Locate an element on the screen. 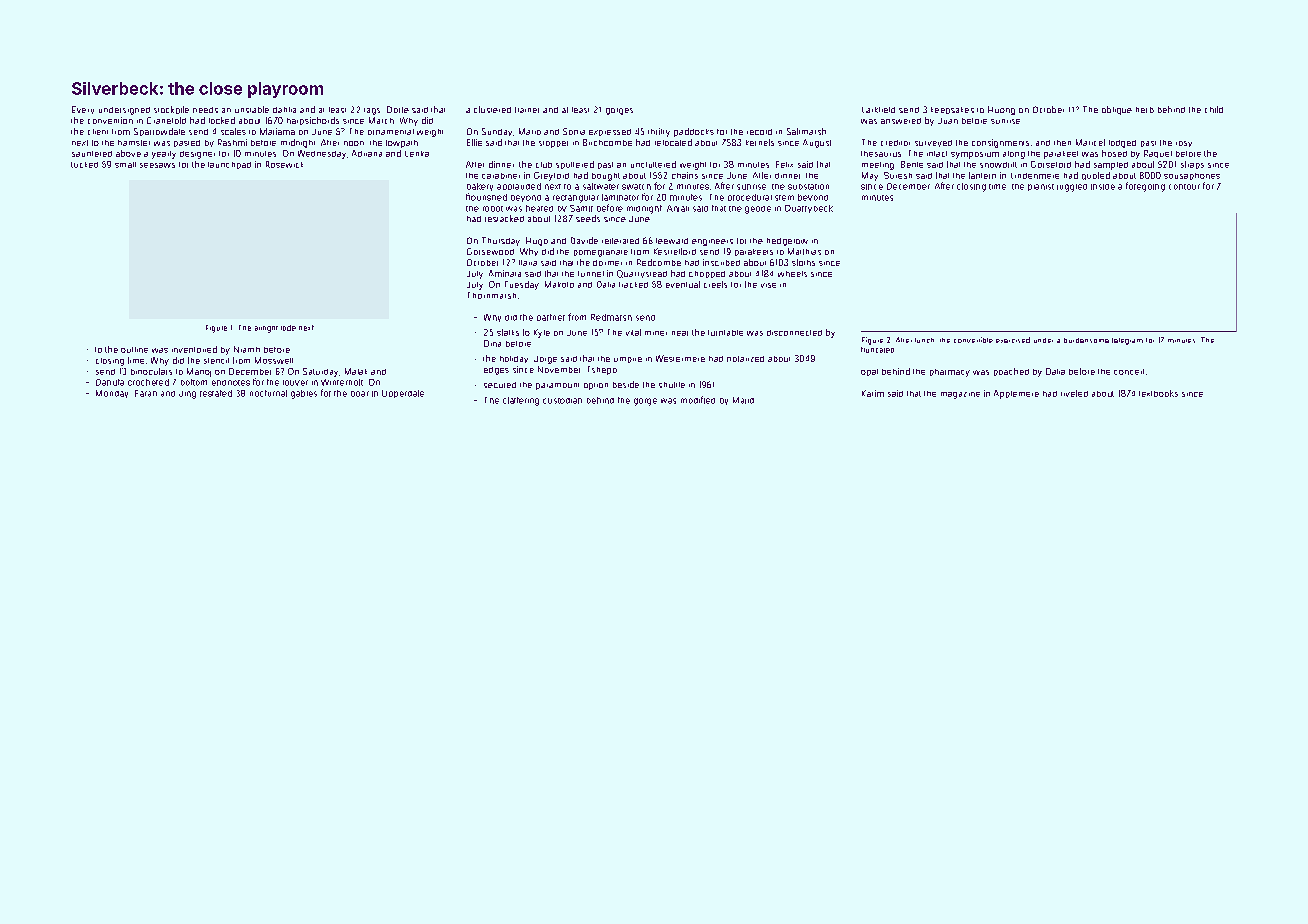 This screenshot has width=1308, height=924. contour is located at coordinates (1184, 187).
